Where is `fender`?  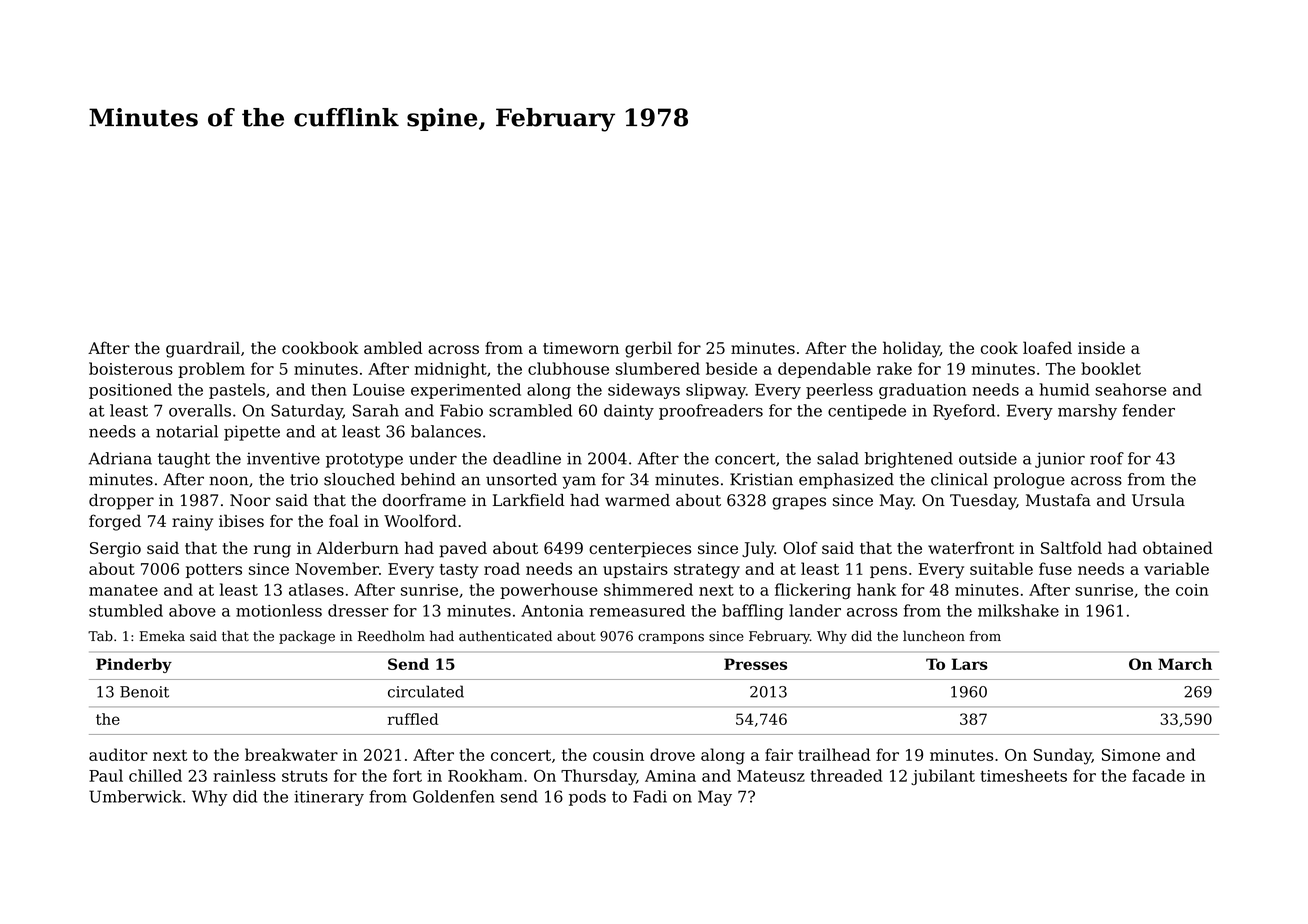
fender is located at coordinates (1149, 410).
